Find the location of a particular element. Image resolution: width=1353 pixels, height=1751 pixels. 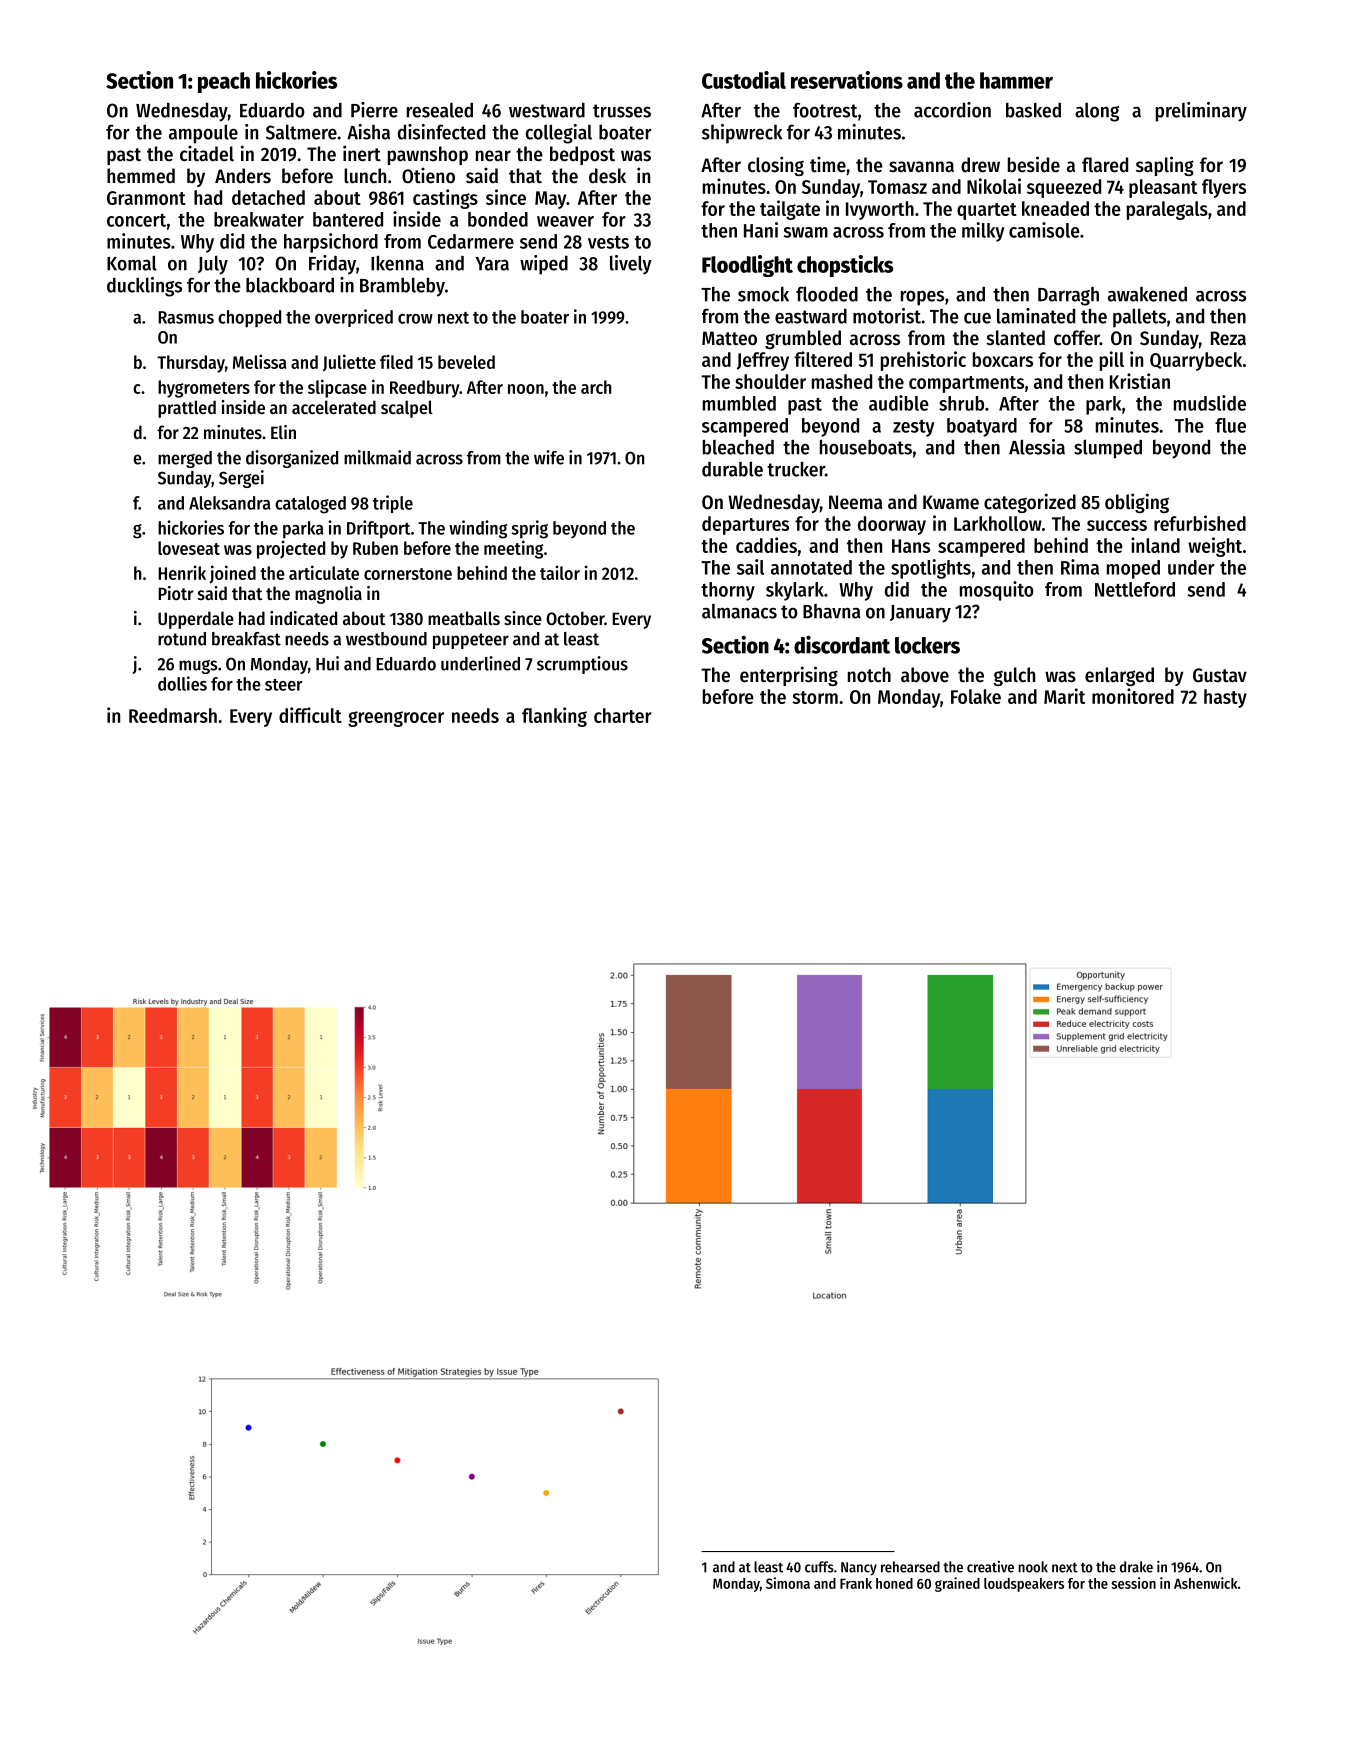

Simona is located at coordinates (788, 1583).
